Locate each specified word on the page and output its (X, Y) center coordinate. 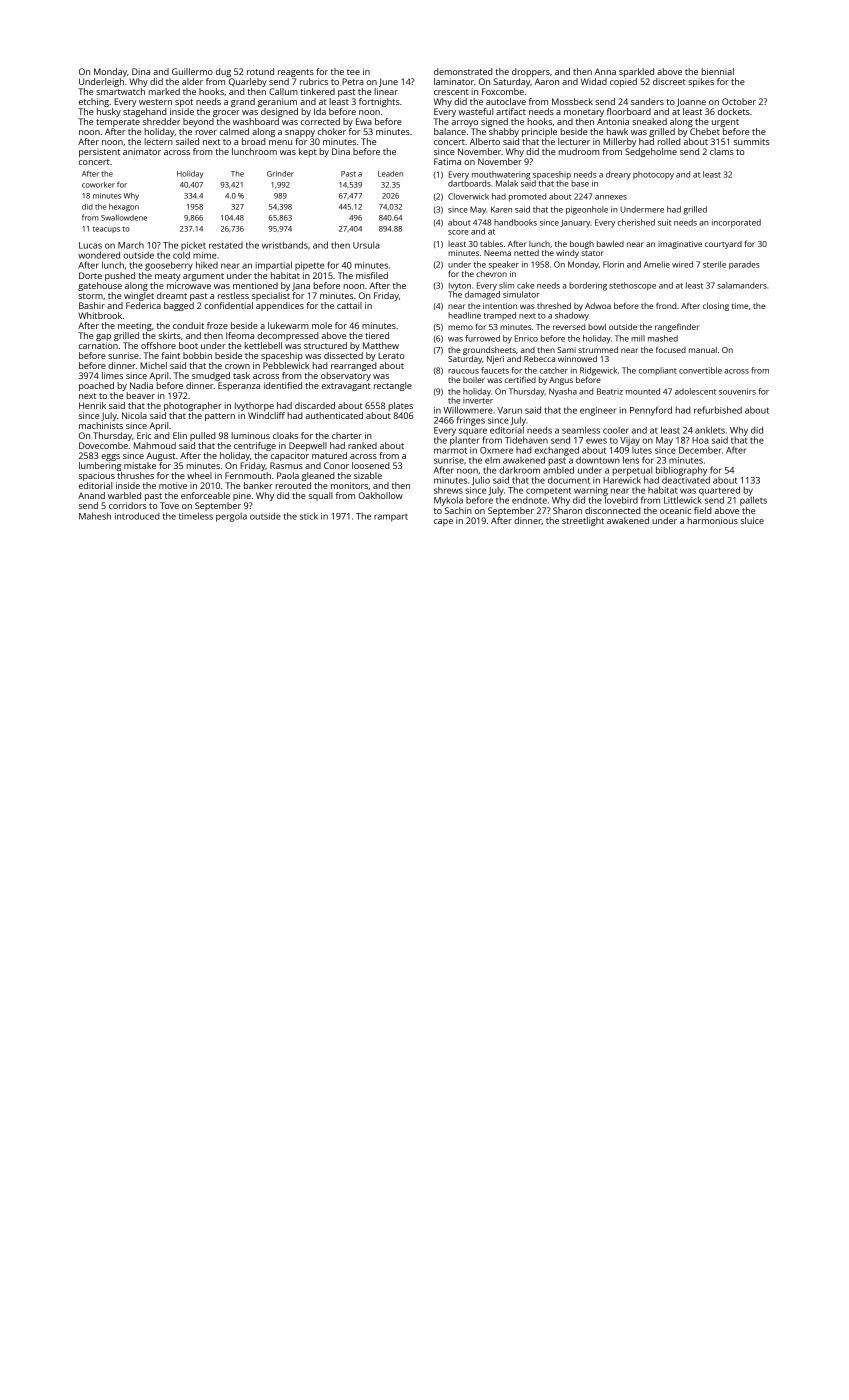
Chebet (705, 131)
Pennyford (651, 411)
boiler (474, 380)
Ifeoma (240, 335)
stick (309, 516)
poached (96, 386)
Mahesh (95, 516)
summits (751, 141)
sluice (752, 520)
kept (308, 152)
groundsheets (489, 351)
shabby (504, 132)
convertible (700, 370)
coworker (98, 185)
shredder (161, 121)
